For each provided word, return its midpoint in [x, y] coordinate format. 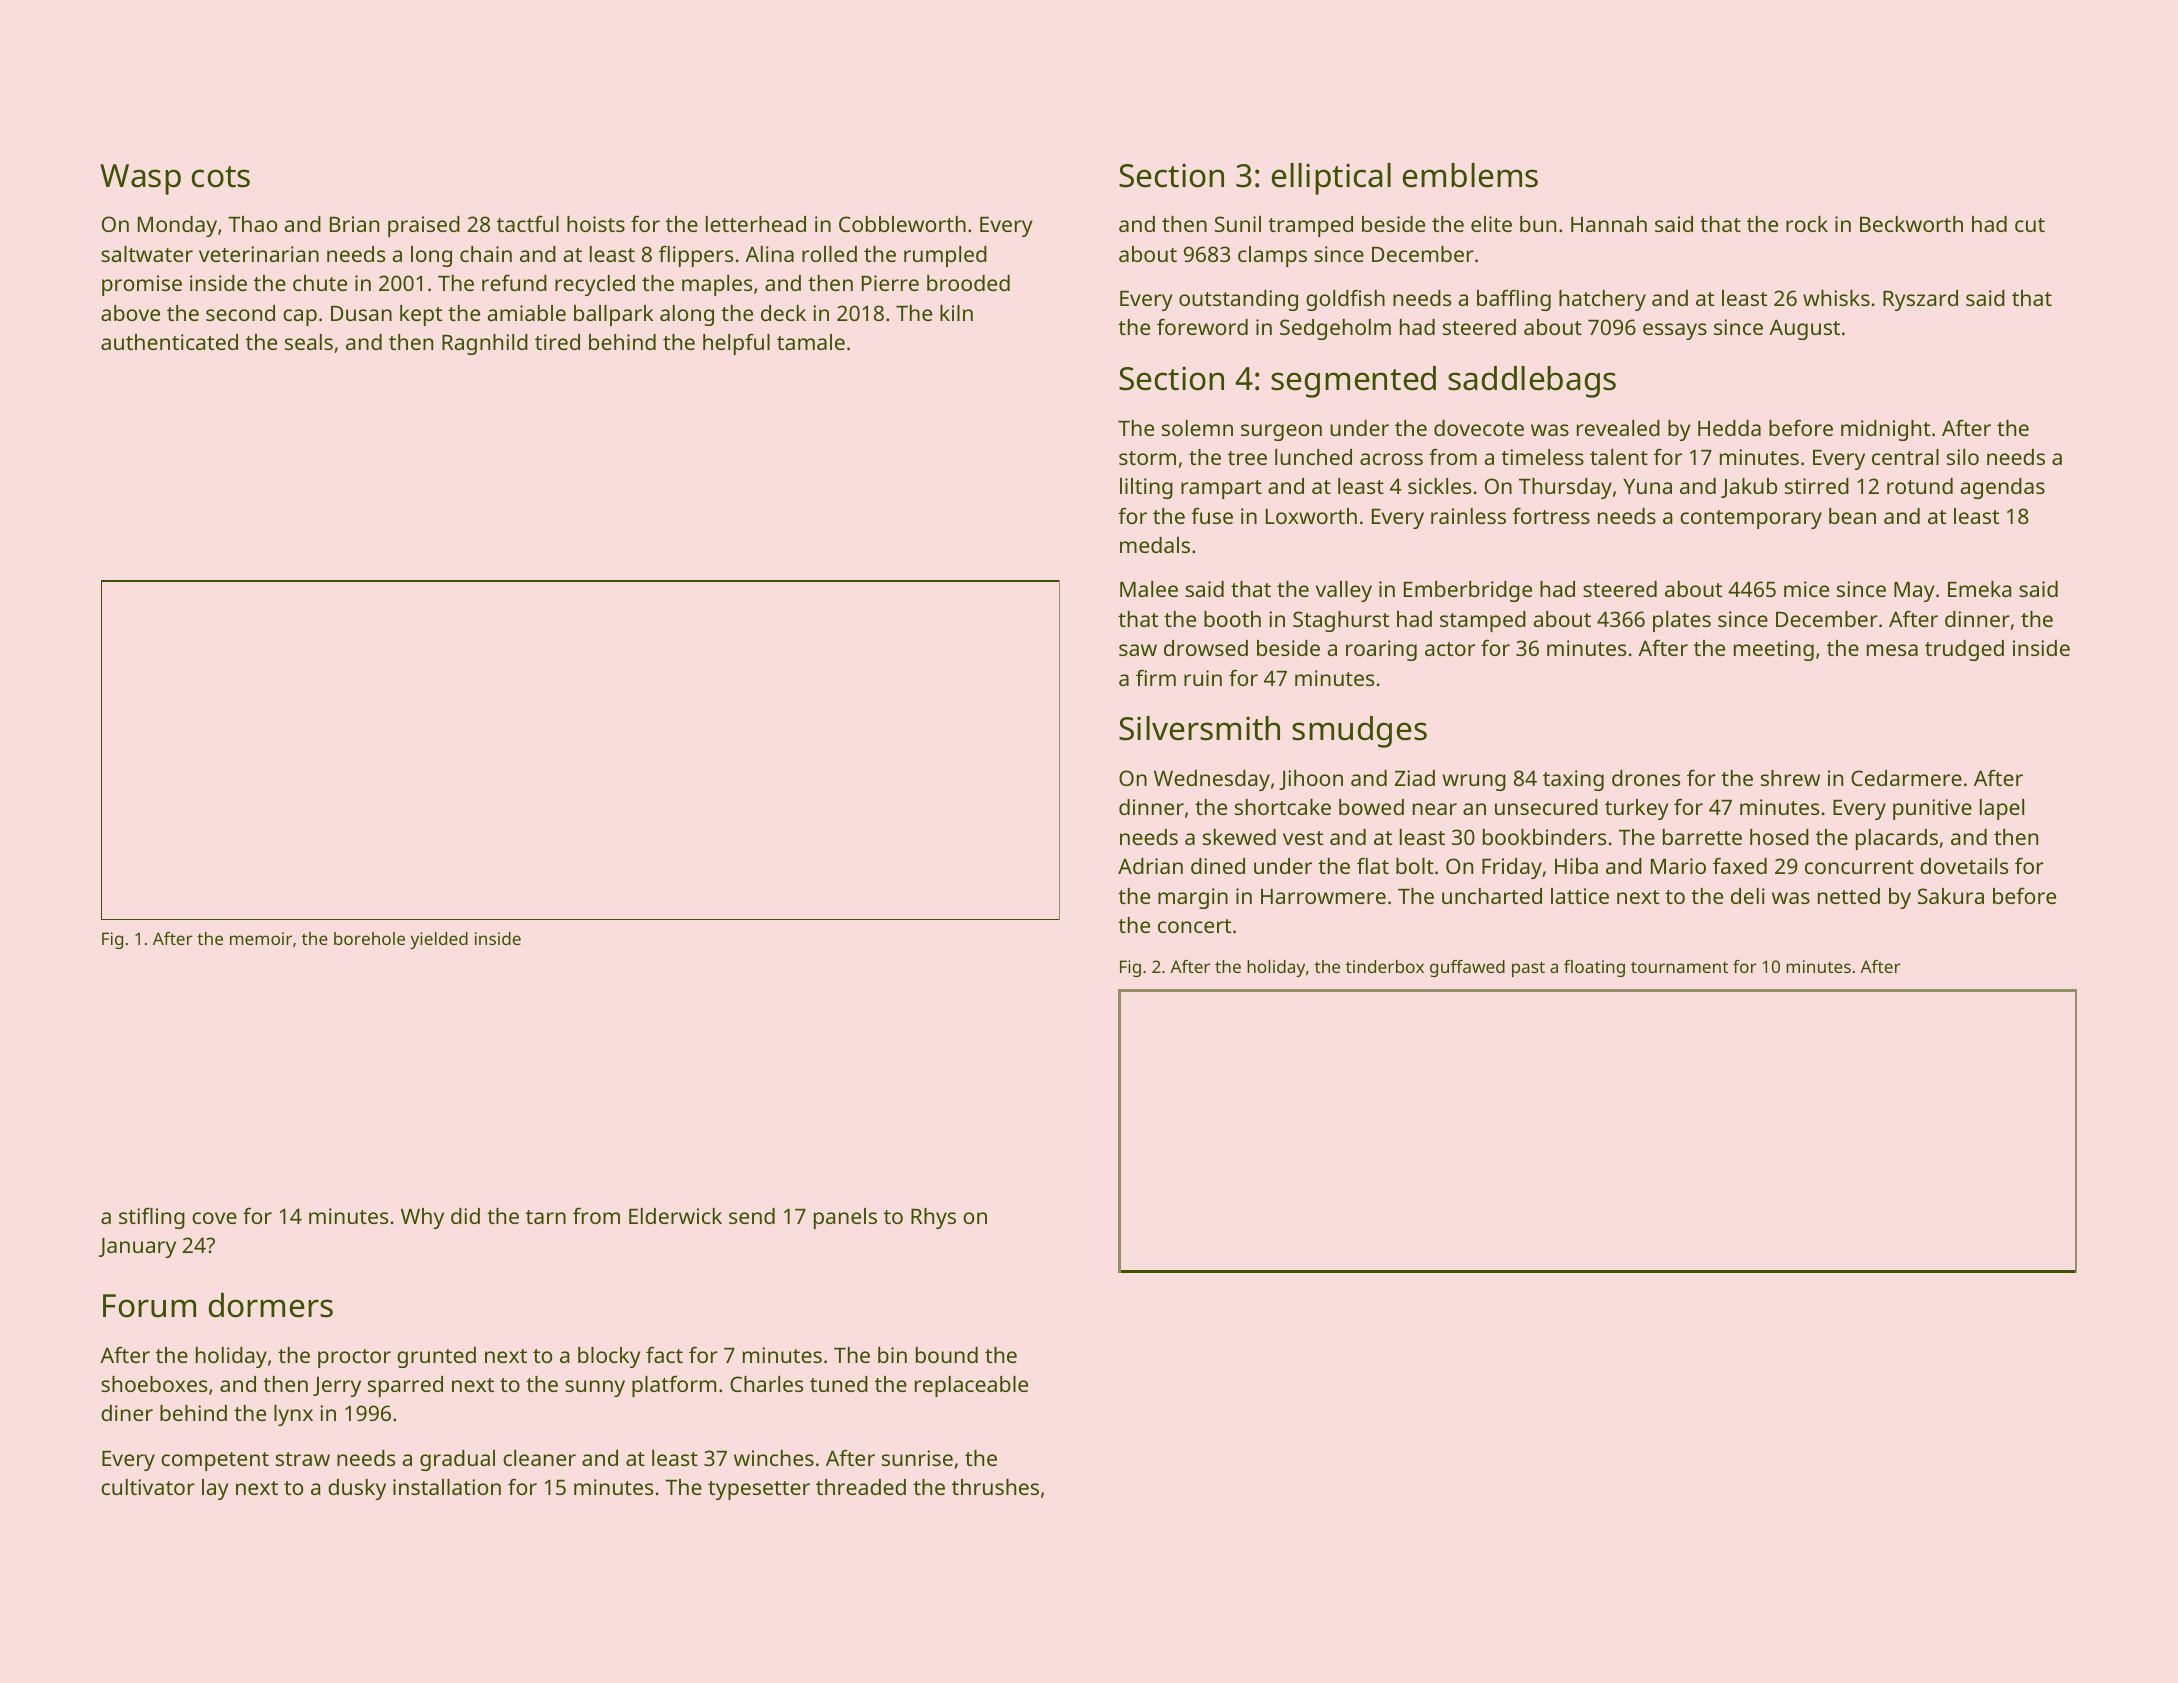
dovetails [1964, 866]
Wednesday [1212, 780]
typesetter [759, 1490]
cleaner [539, 1458]
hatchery [1602, 300]
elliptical [1331, 179]
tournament [1679, 967]
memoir [261, 938]
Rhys [933, 1218]
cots [221, 177]
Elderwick [675, 1216]
